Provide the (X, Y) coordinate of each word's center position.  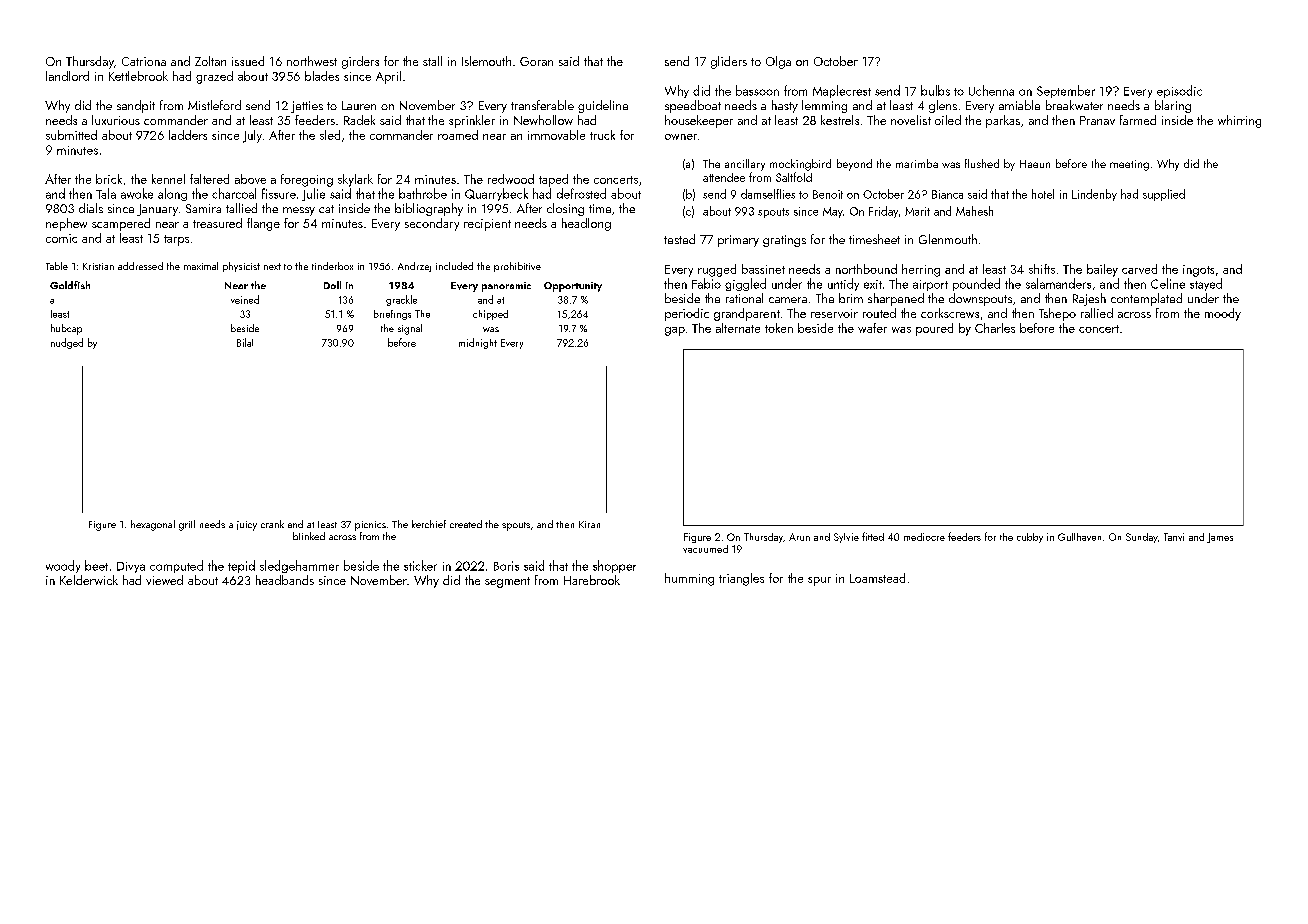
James (1220, 538)
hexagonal (153, 525)
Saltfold (794, 177)
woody (63, 566)
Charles (995, 328)
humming (689, 579)
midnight (478, 343)
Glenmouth (948, 239)
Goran (536, 61)
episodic (1179, 91)
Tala (106, 193)
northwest (312, 61)
